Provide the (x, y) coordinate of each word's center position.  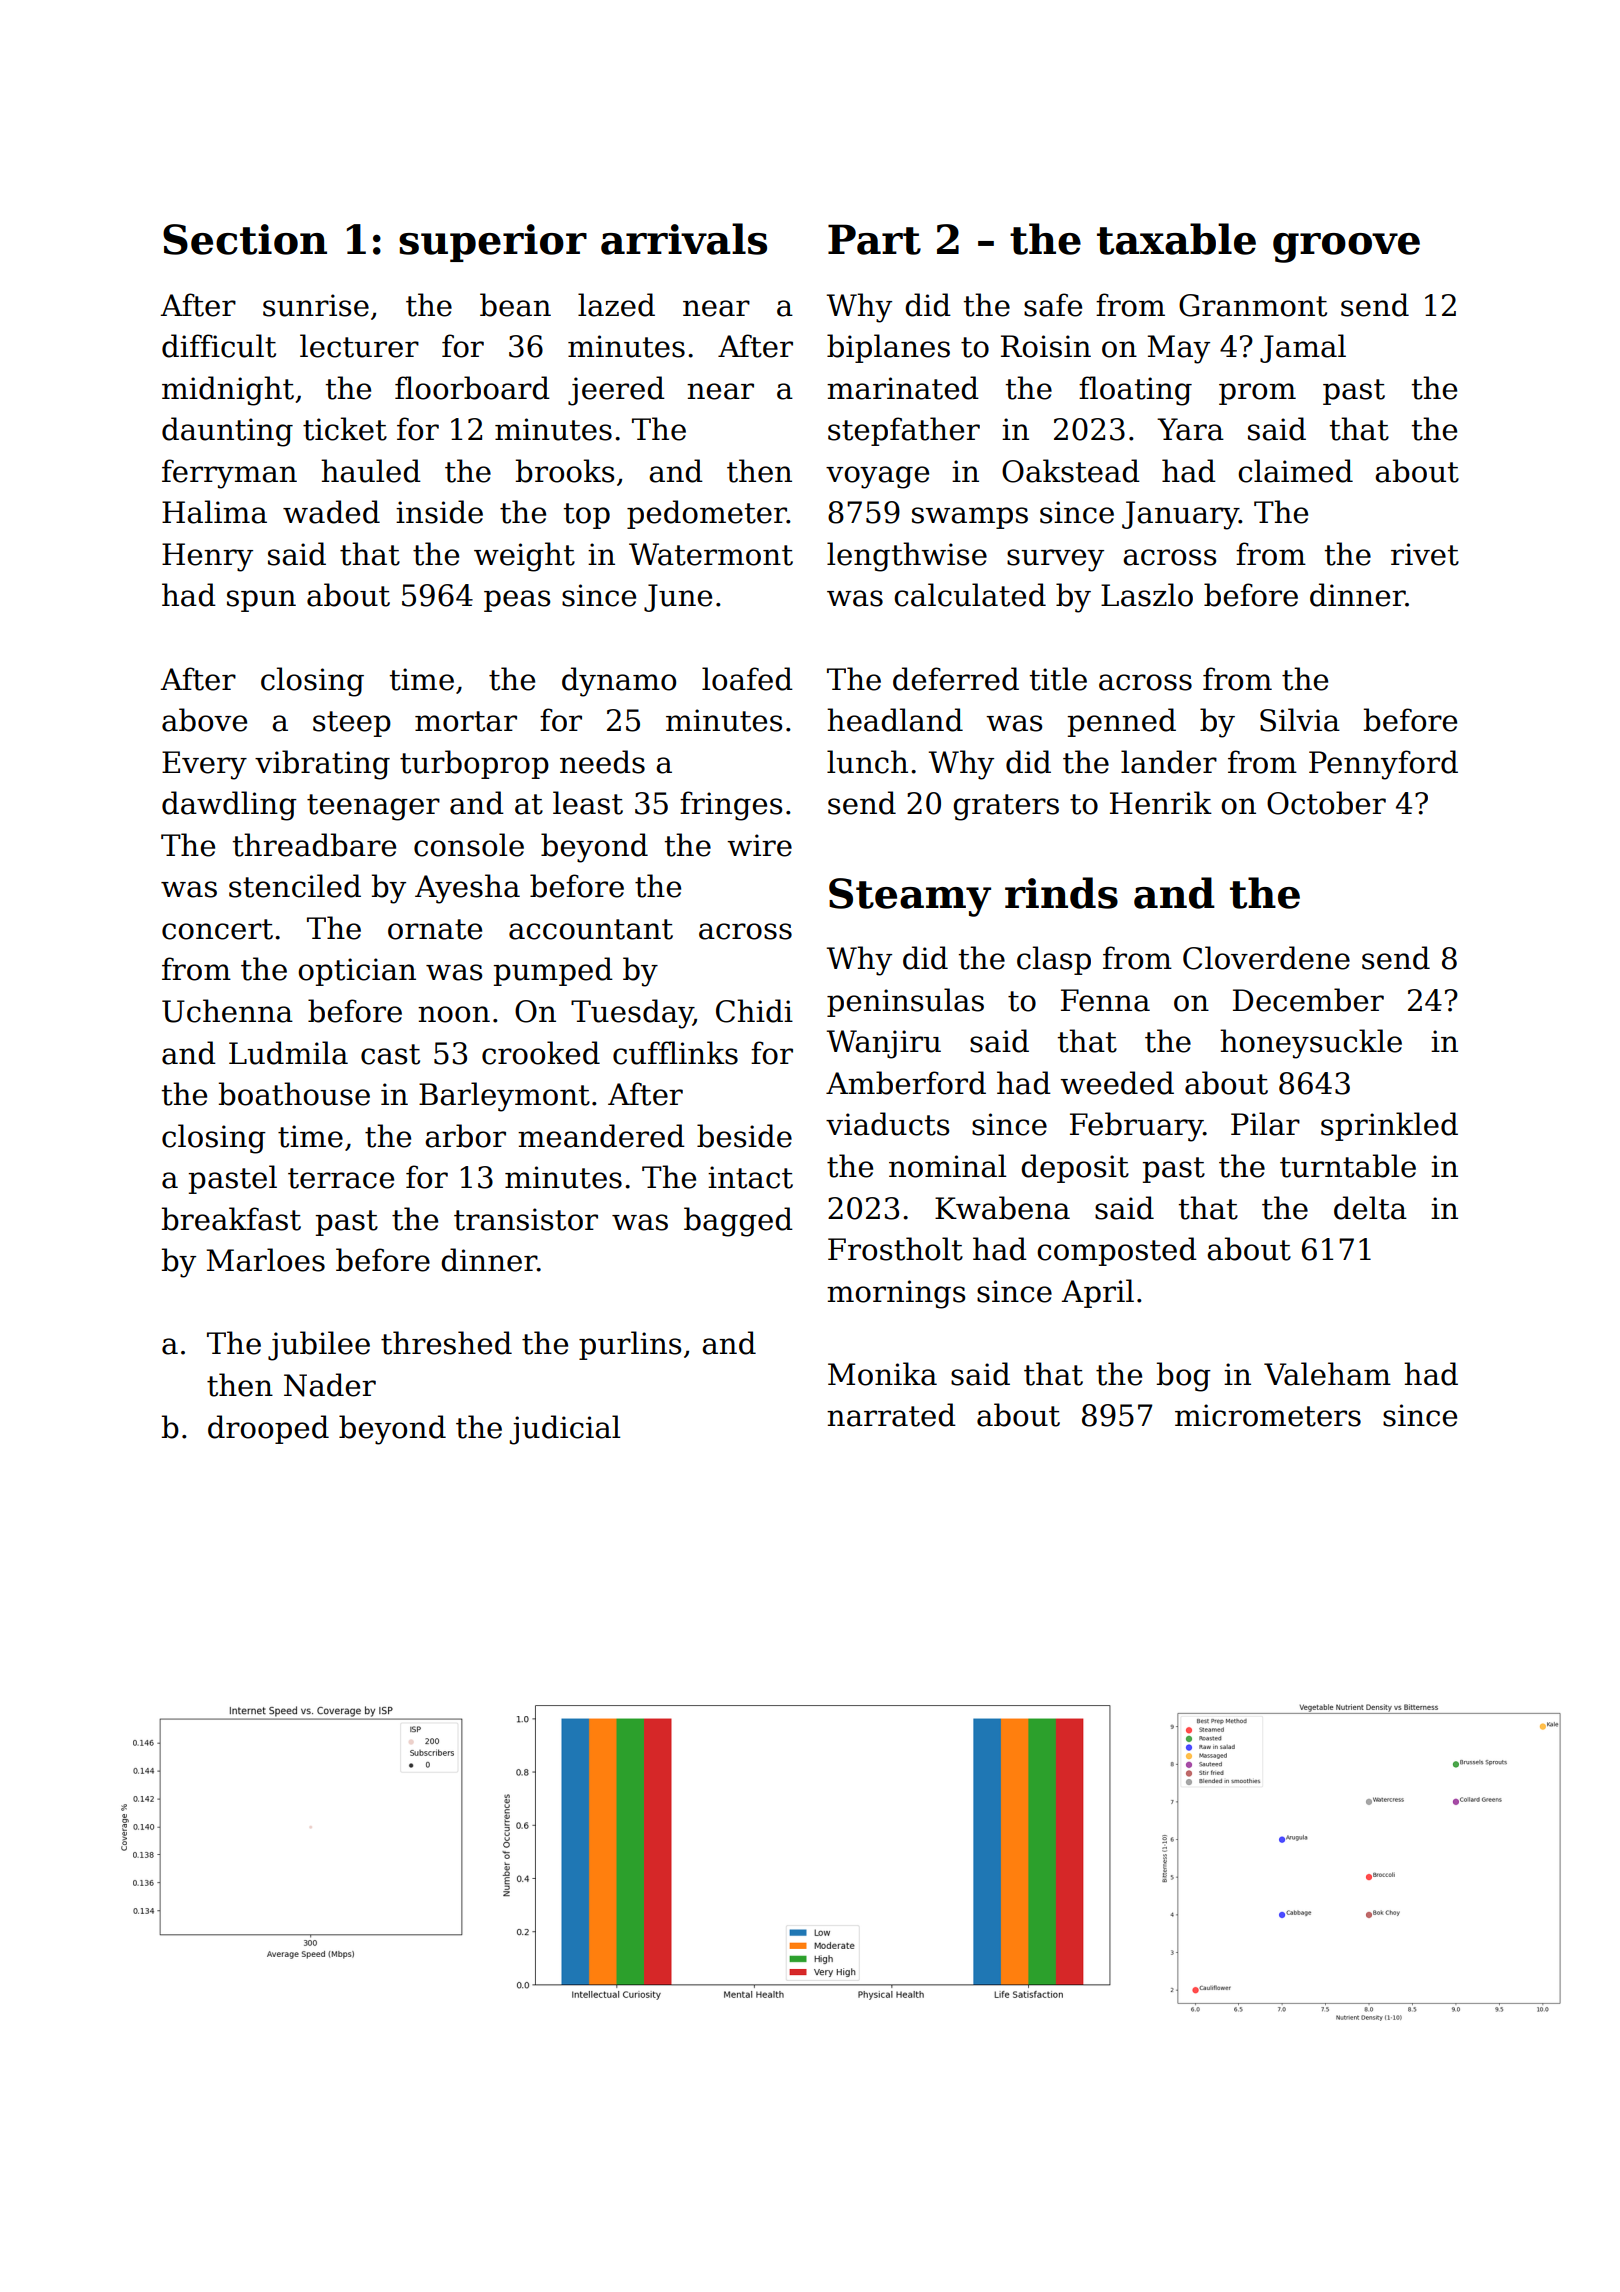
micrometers (1268, 1415)
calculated (970, 595)
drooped (268, 1429)
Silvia (1300, 720)
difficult (219, 346)
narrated (891, 1415)
